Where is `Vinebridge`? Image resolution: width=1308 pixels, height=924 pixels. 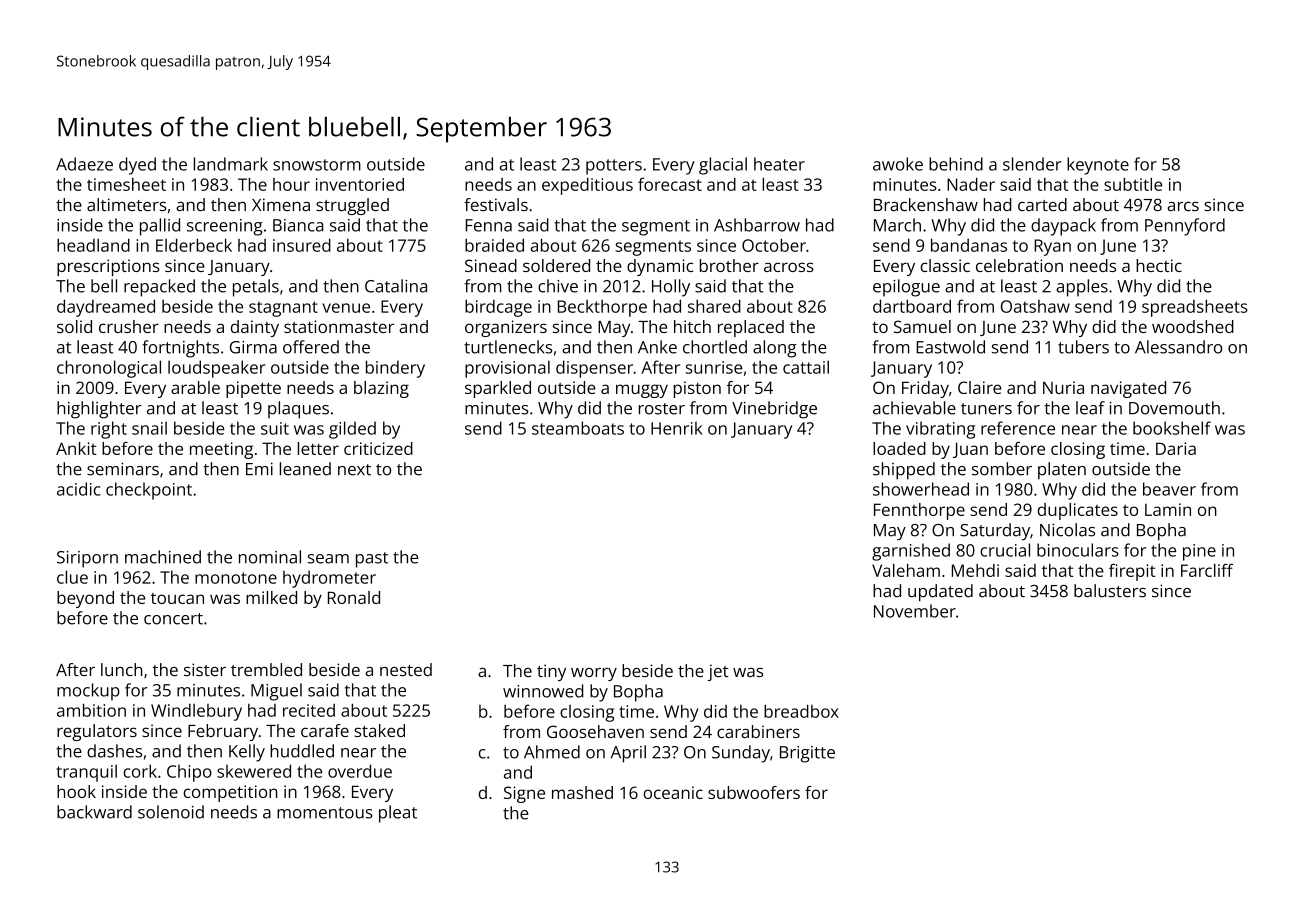 Vinebridge is located at coordinates (774, 410).
